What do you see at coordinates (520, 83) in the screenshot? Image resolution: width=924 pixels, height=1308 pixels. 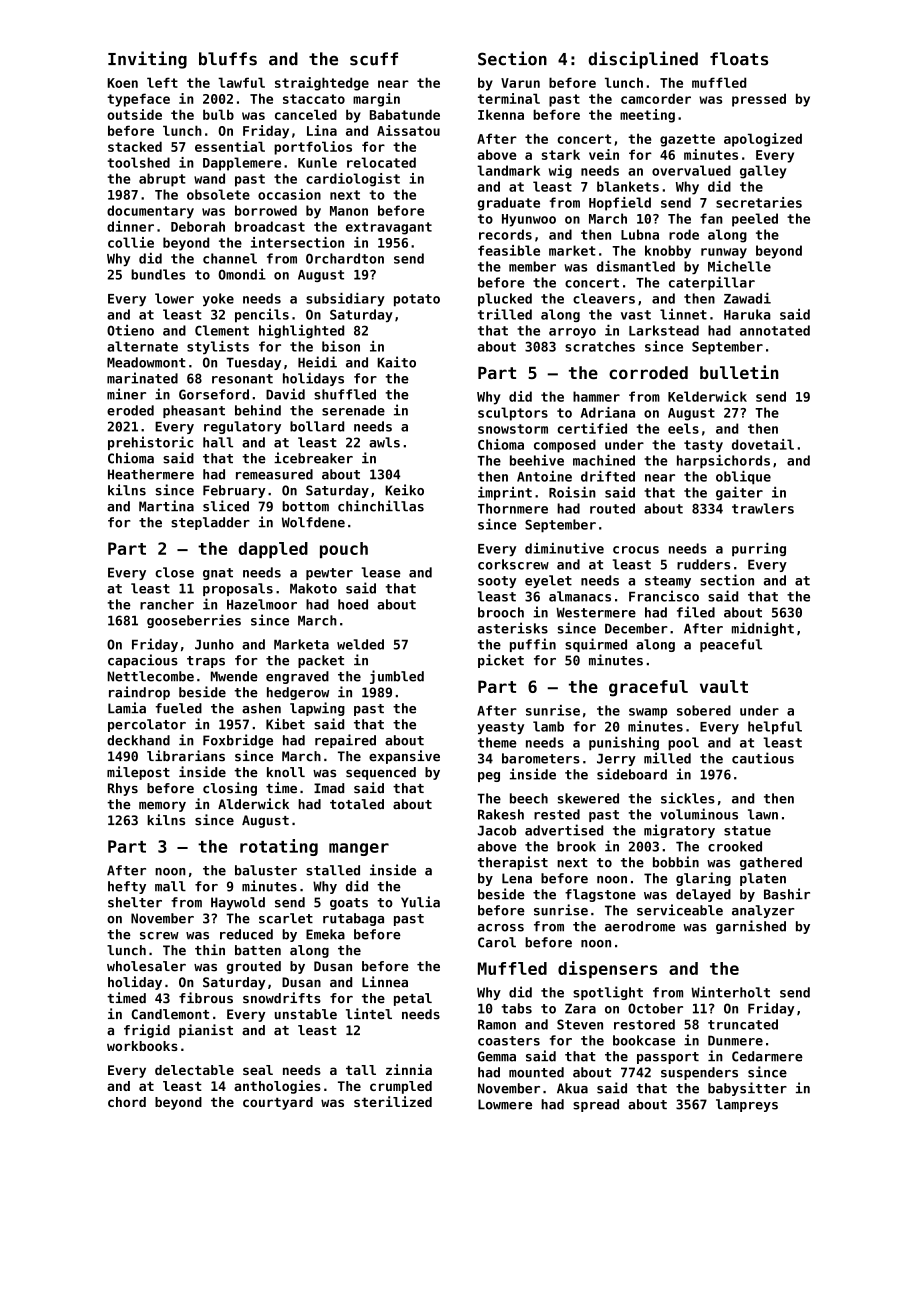 I see `Varun` at bounding box center [520, 83].
